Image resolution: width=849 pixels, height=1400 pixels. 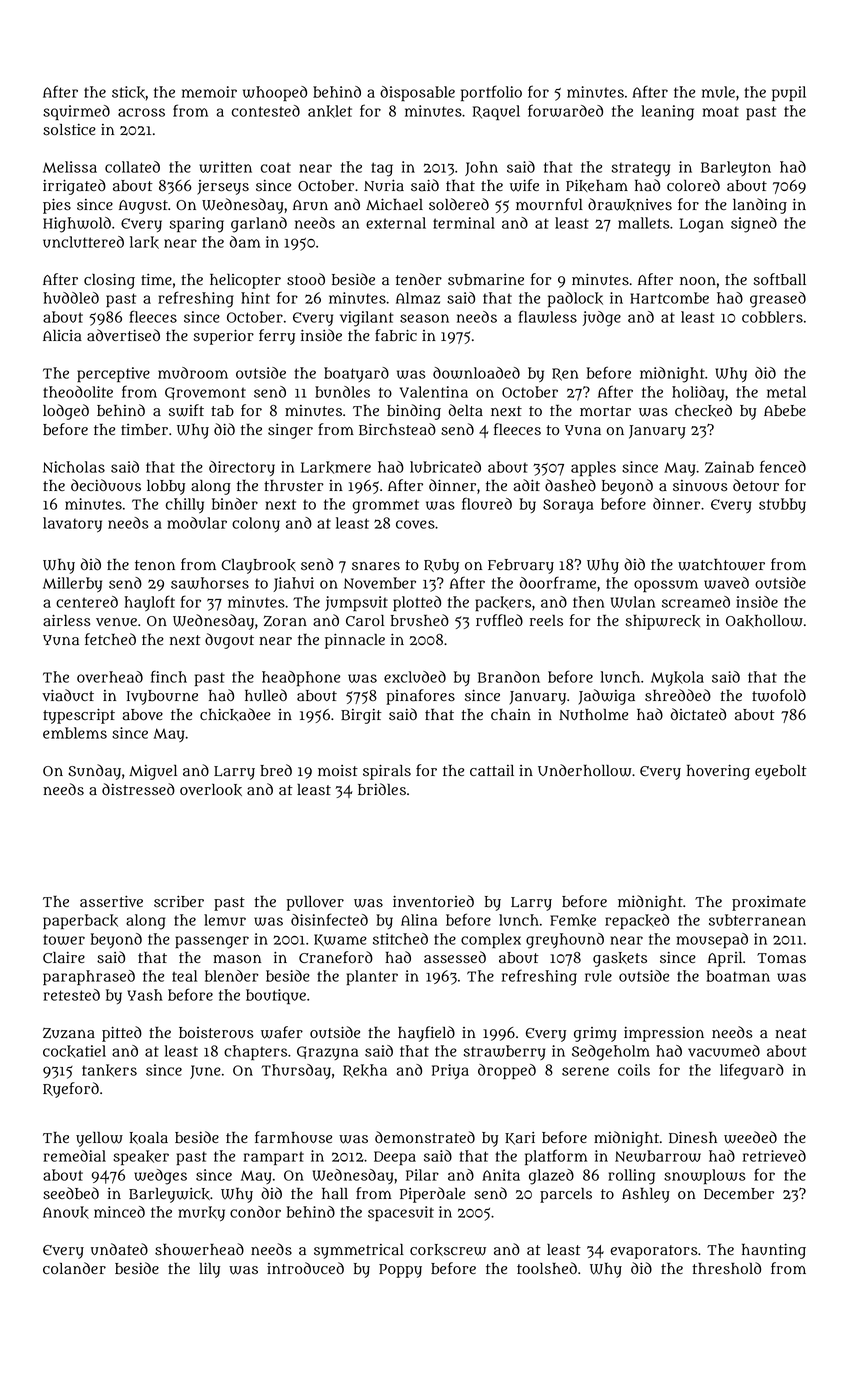 I want to click on cobblers, so click(x=772, y=317).
